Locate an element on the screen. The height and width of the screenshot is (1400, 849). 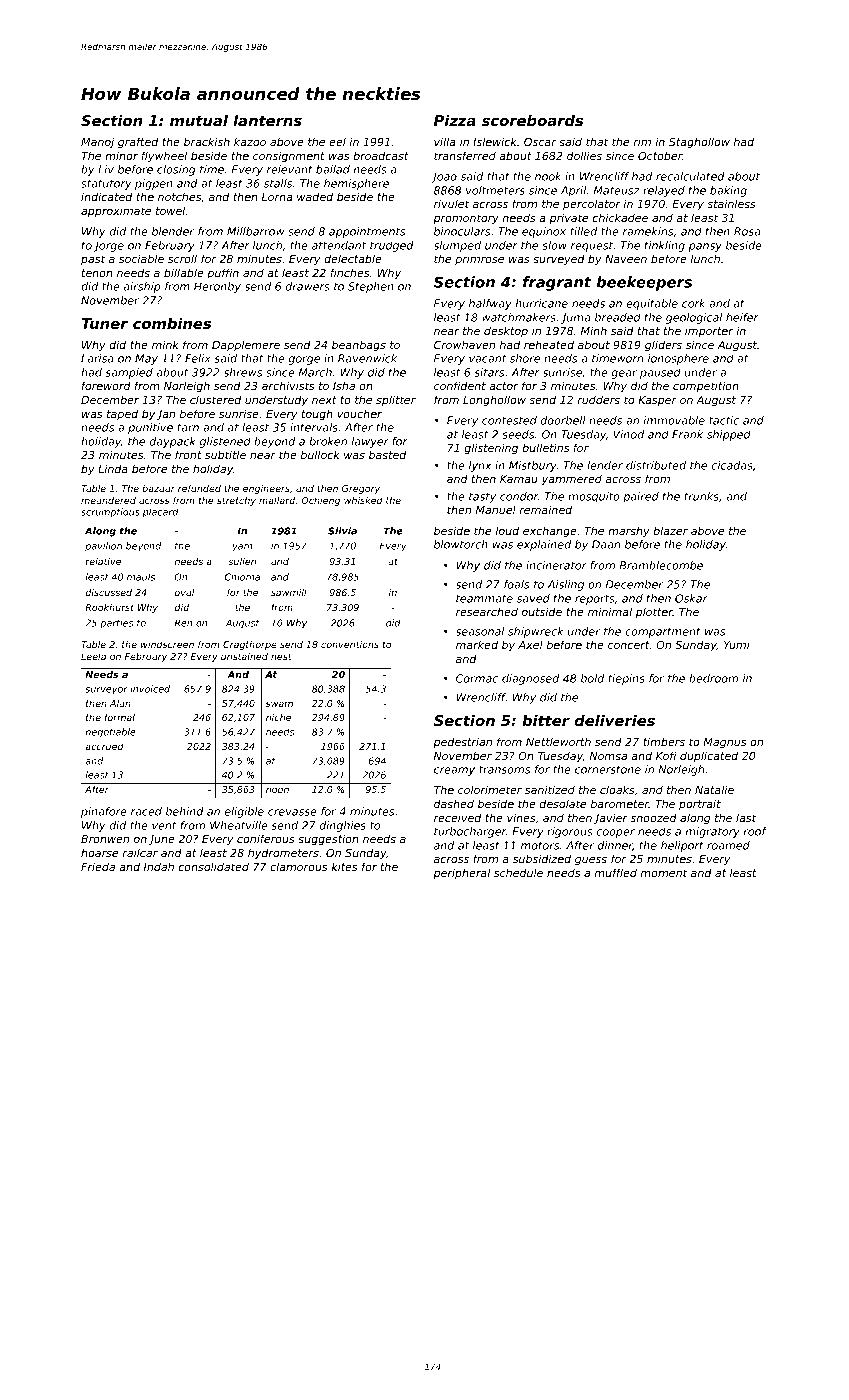
unstained is located at coordinates (244, 656).
